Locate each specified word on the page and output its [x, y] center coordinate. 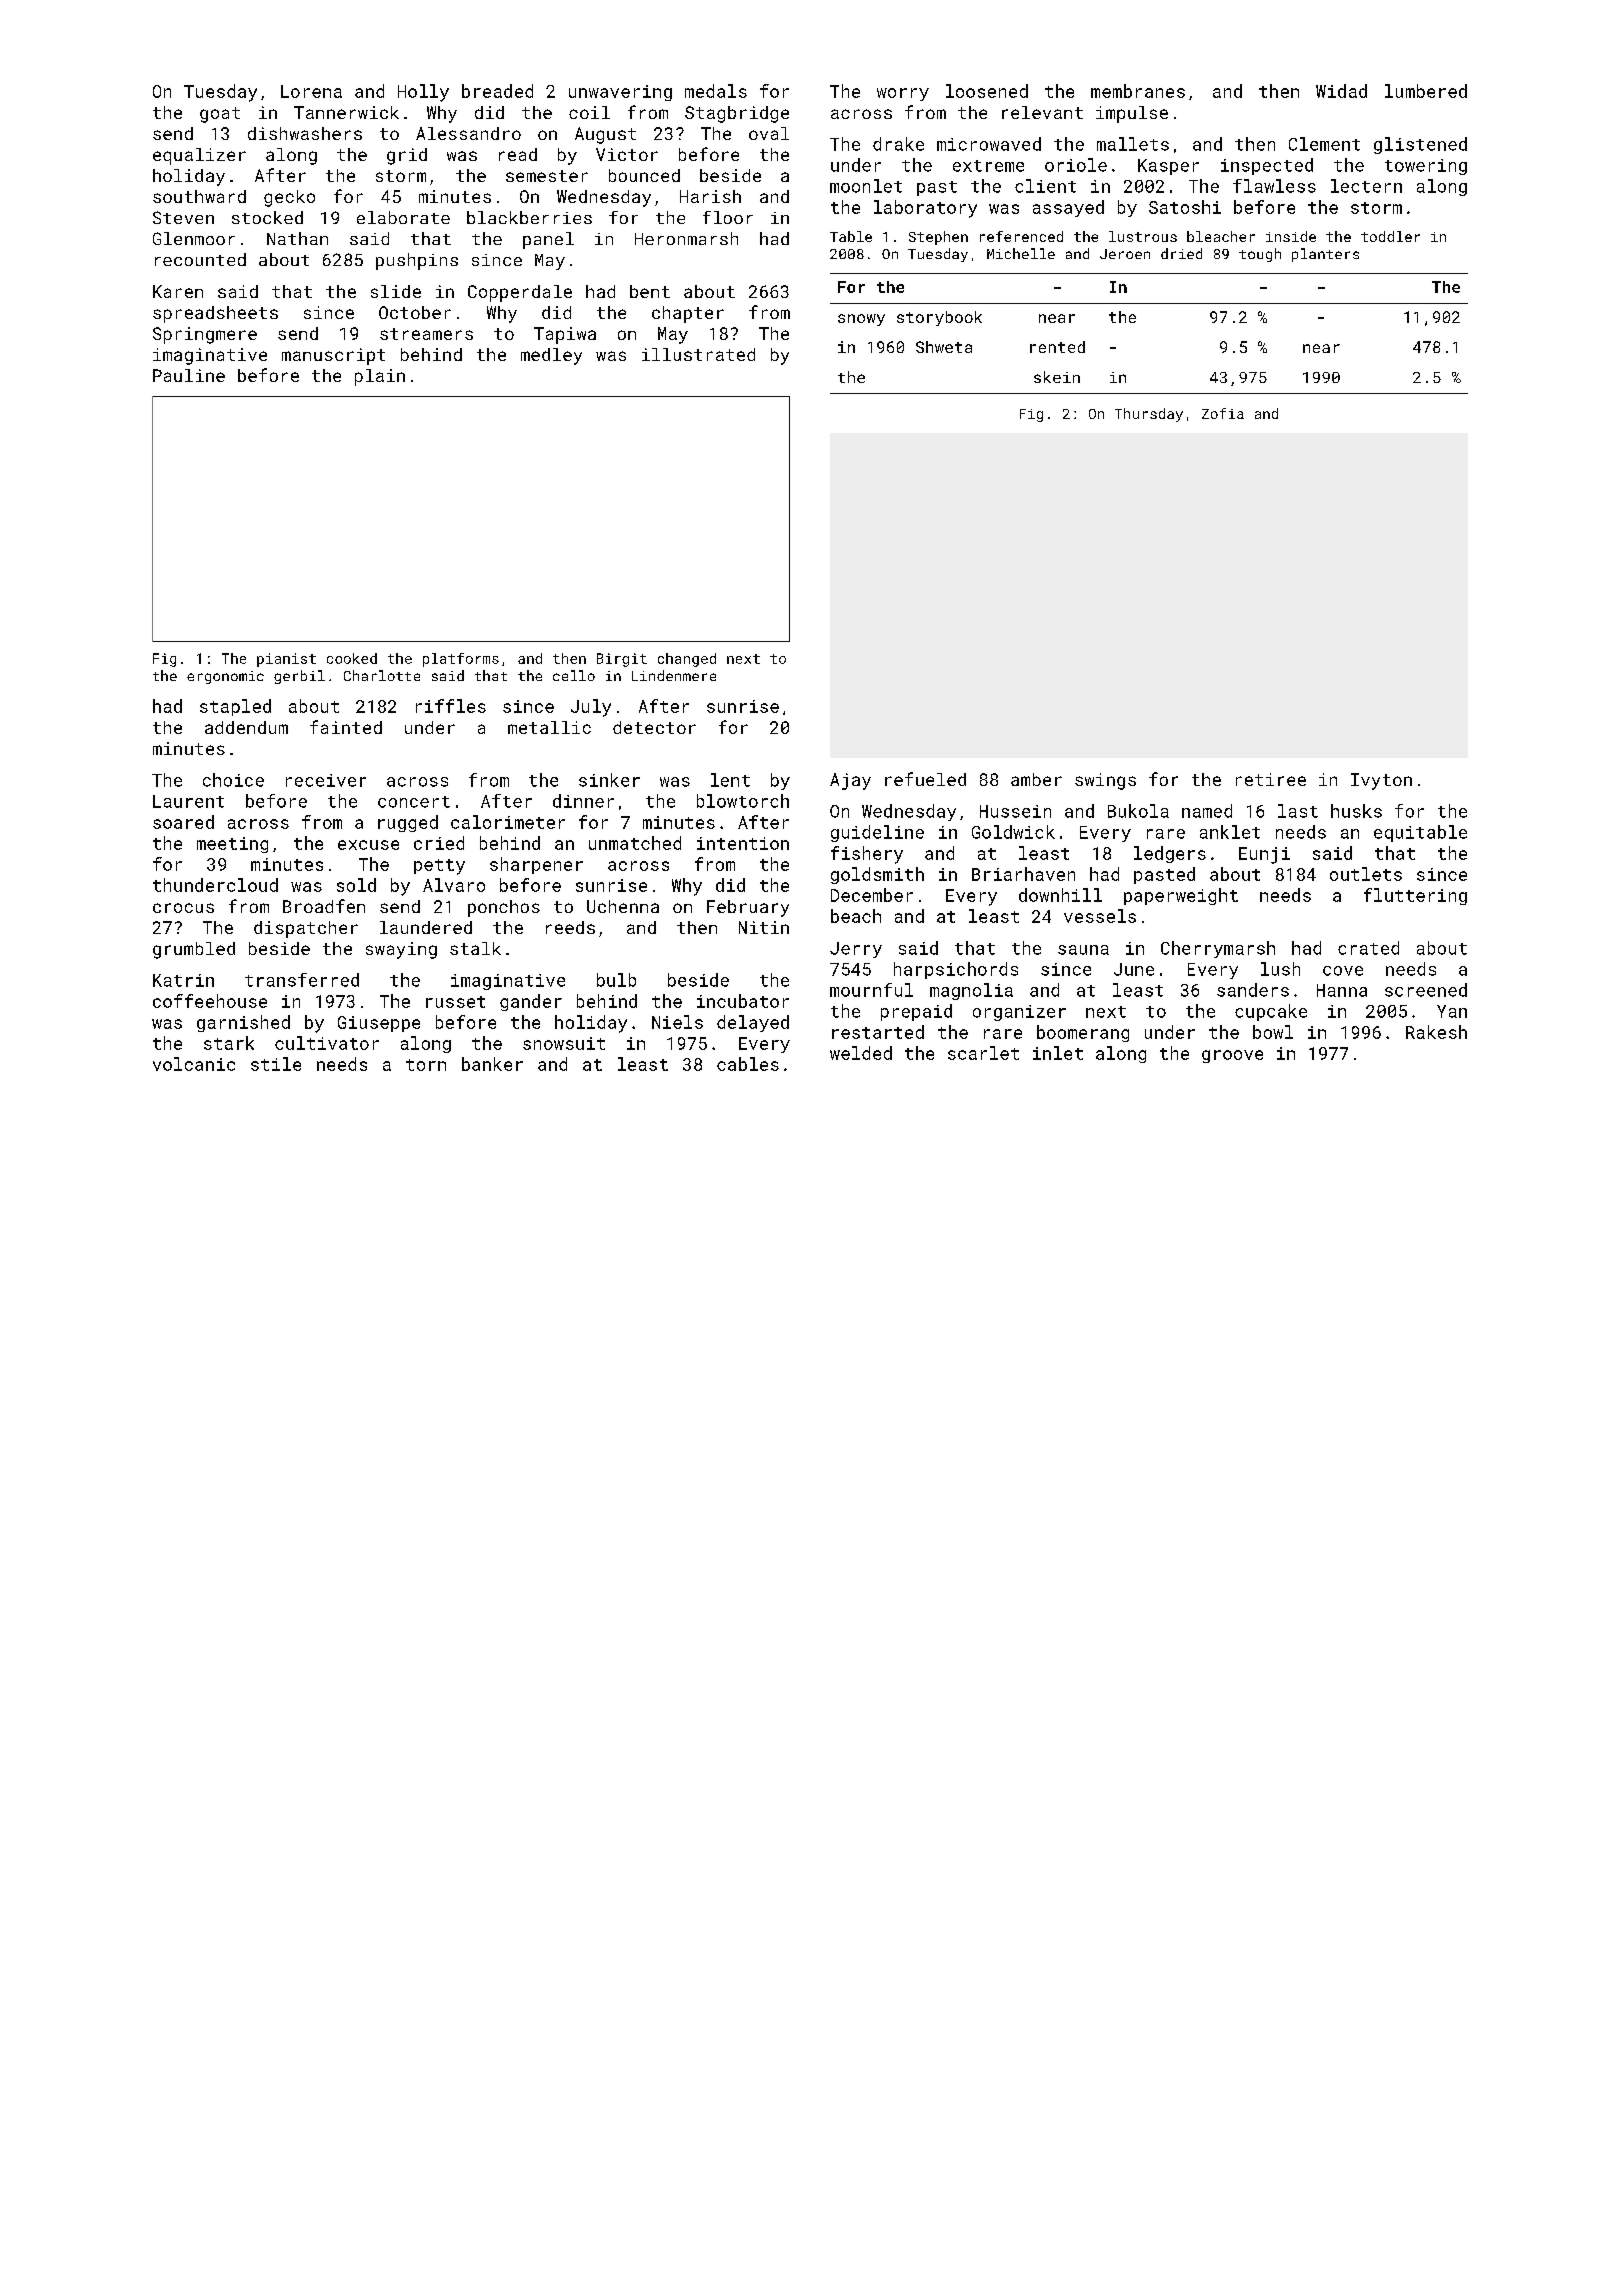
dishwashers [305, 133]
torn [426, 1065]
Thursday [1149, 415]
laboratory [925, 209]
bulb [616, 980]
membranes [1138, 91]
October [415, 312]
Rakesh [1436, 1032]
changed [687, 660]
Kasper [1168, 167]
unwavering [620, 93]
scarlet [983, 1053]
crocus [183, 908]
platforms [461, 660]
